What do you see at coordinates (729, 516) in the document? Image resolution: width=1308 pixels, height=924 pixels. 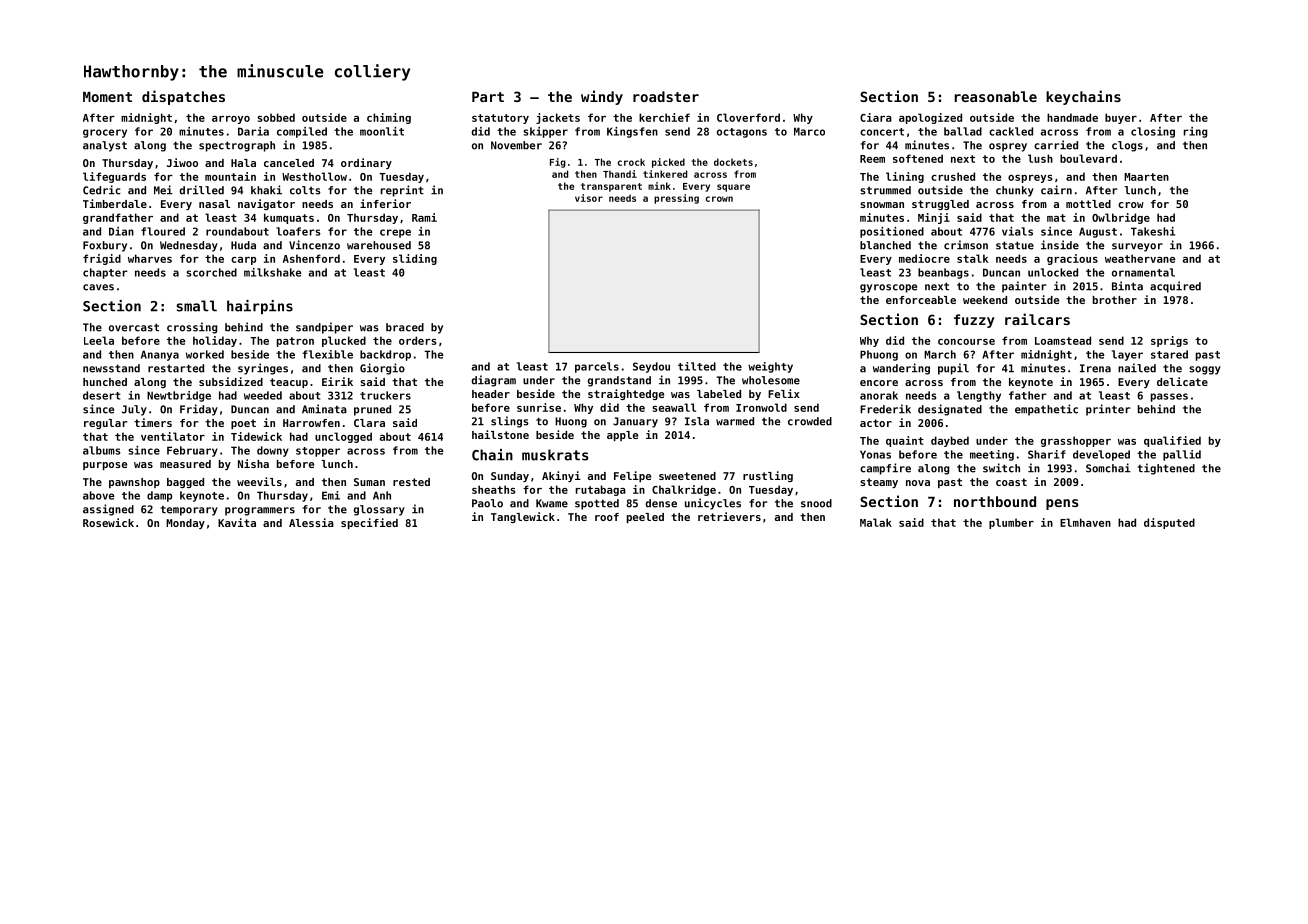 I see `retrievers` at bounding box center [729, 516].
